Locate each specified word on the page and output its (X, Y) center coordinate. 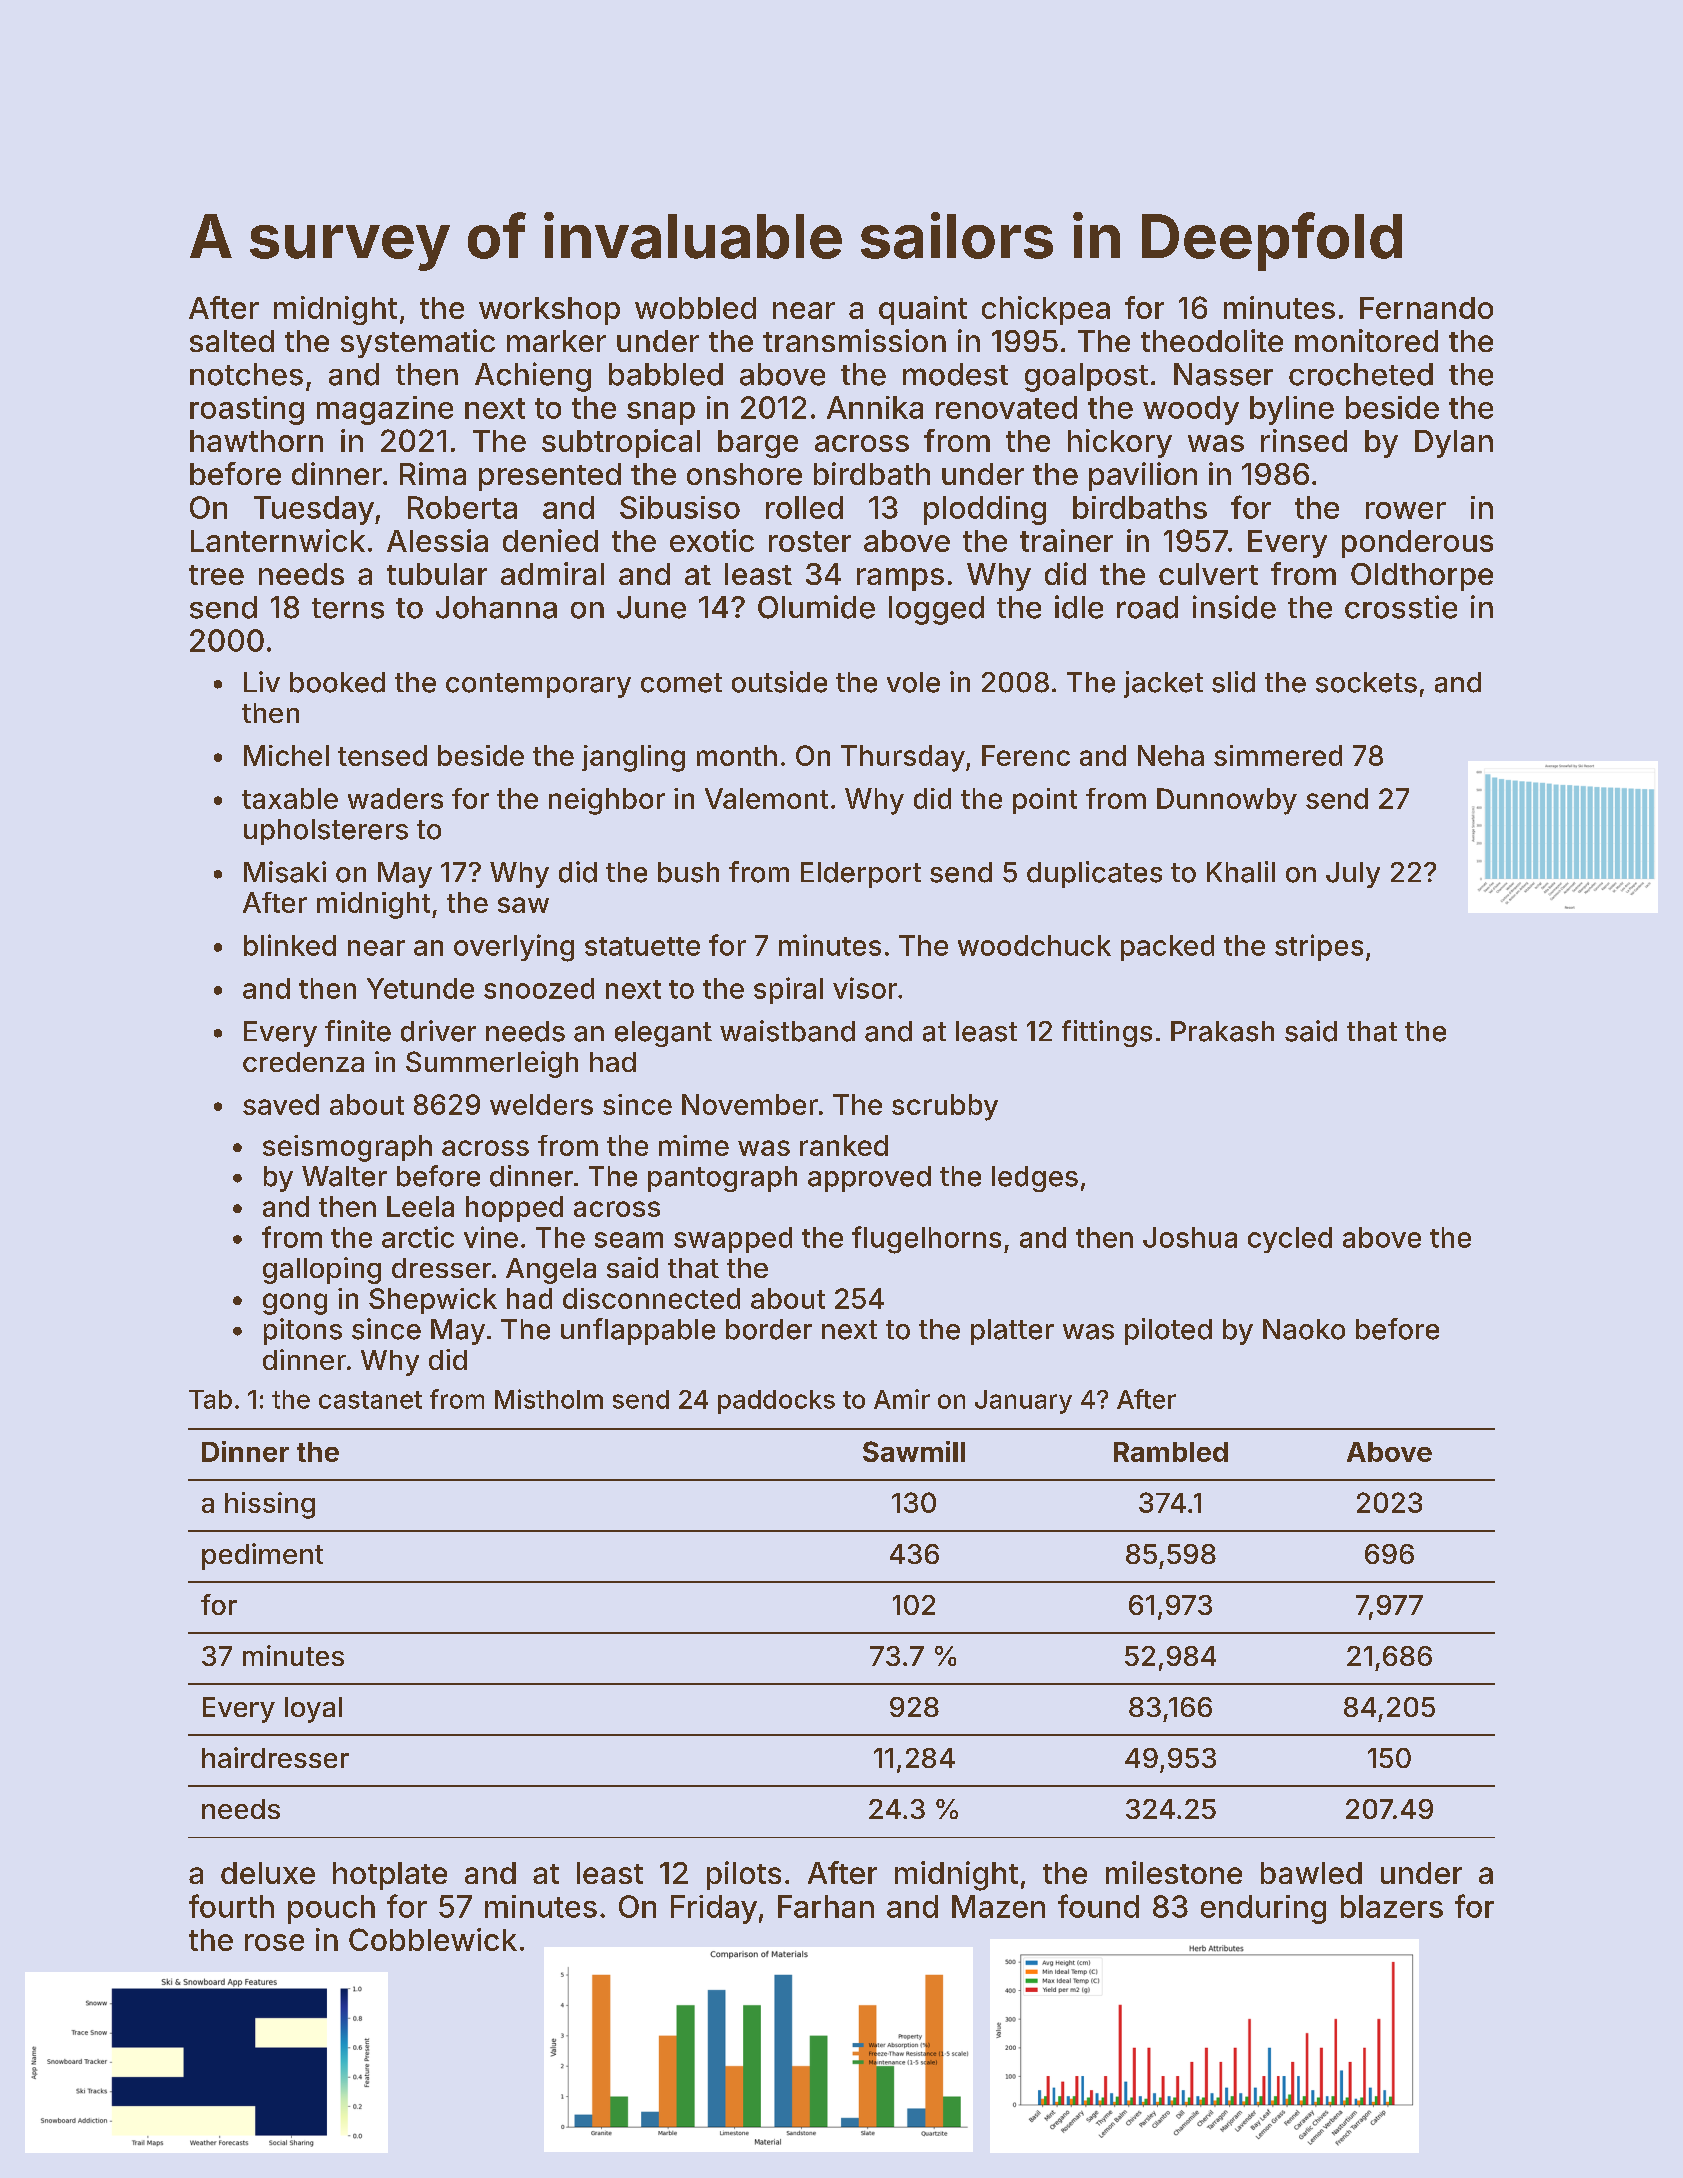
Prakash (1222, 1031)
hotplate (390, 1876)
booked (337, 682)
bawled (1311, 1873)
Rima (433, 473)
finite (358, 1031)
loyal (313, 1710)
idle (1079, 607)
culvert (1208, 574)
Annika (875, 407)
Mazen (998, 1906)
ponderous (1417, 544)
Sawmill (914, 1451)
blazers (1392, 1906)
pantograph (722, 1179)
